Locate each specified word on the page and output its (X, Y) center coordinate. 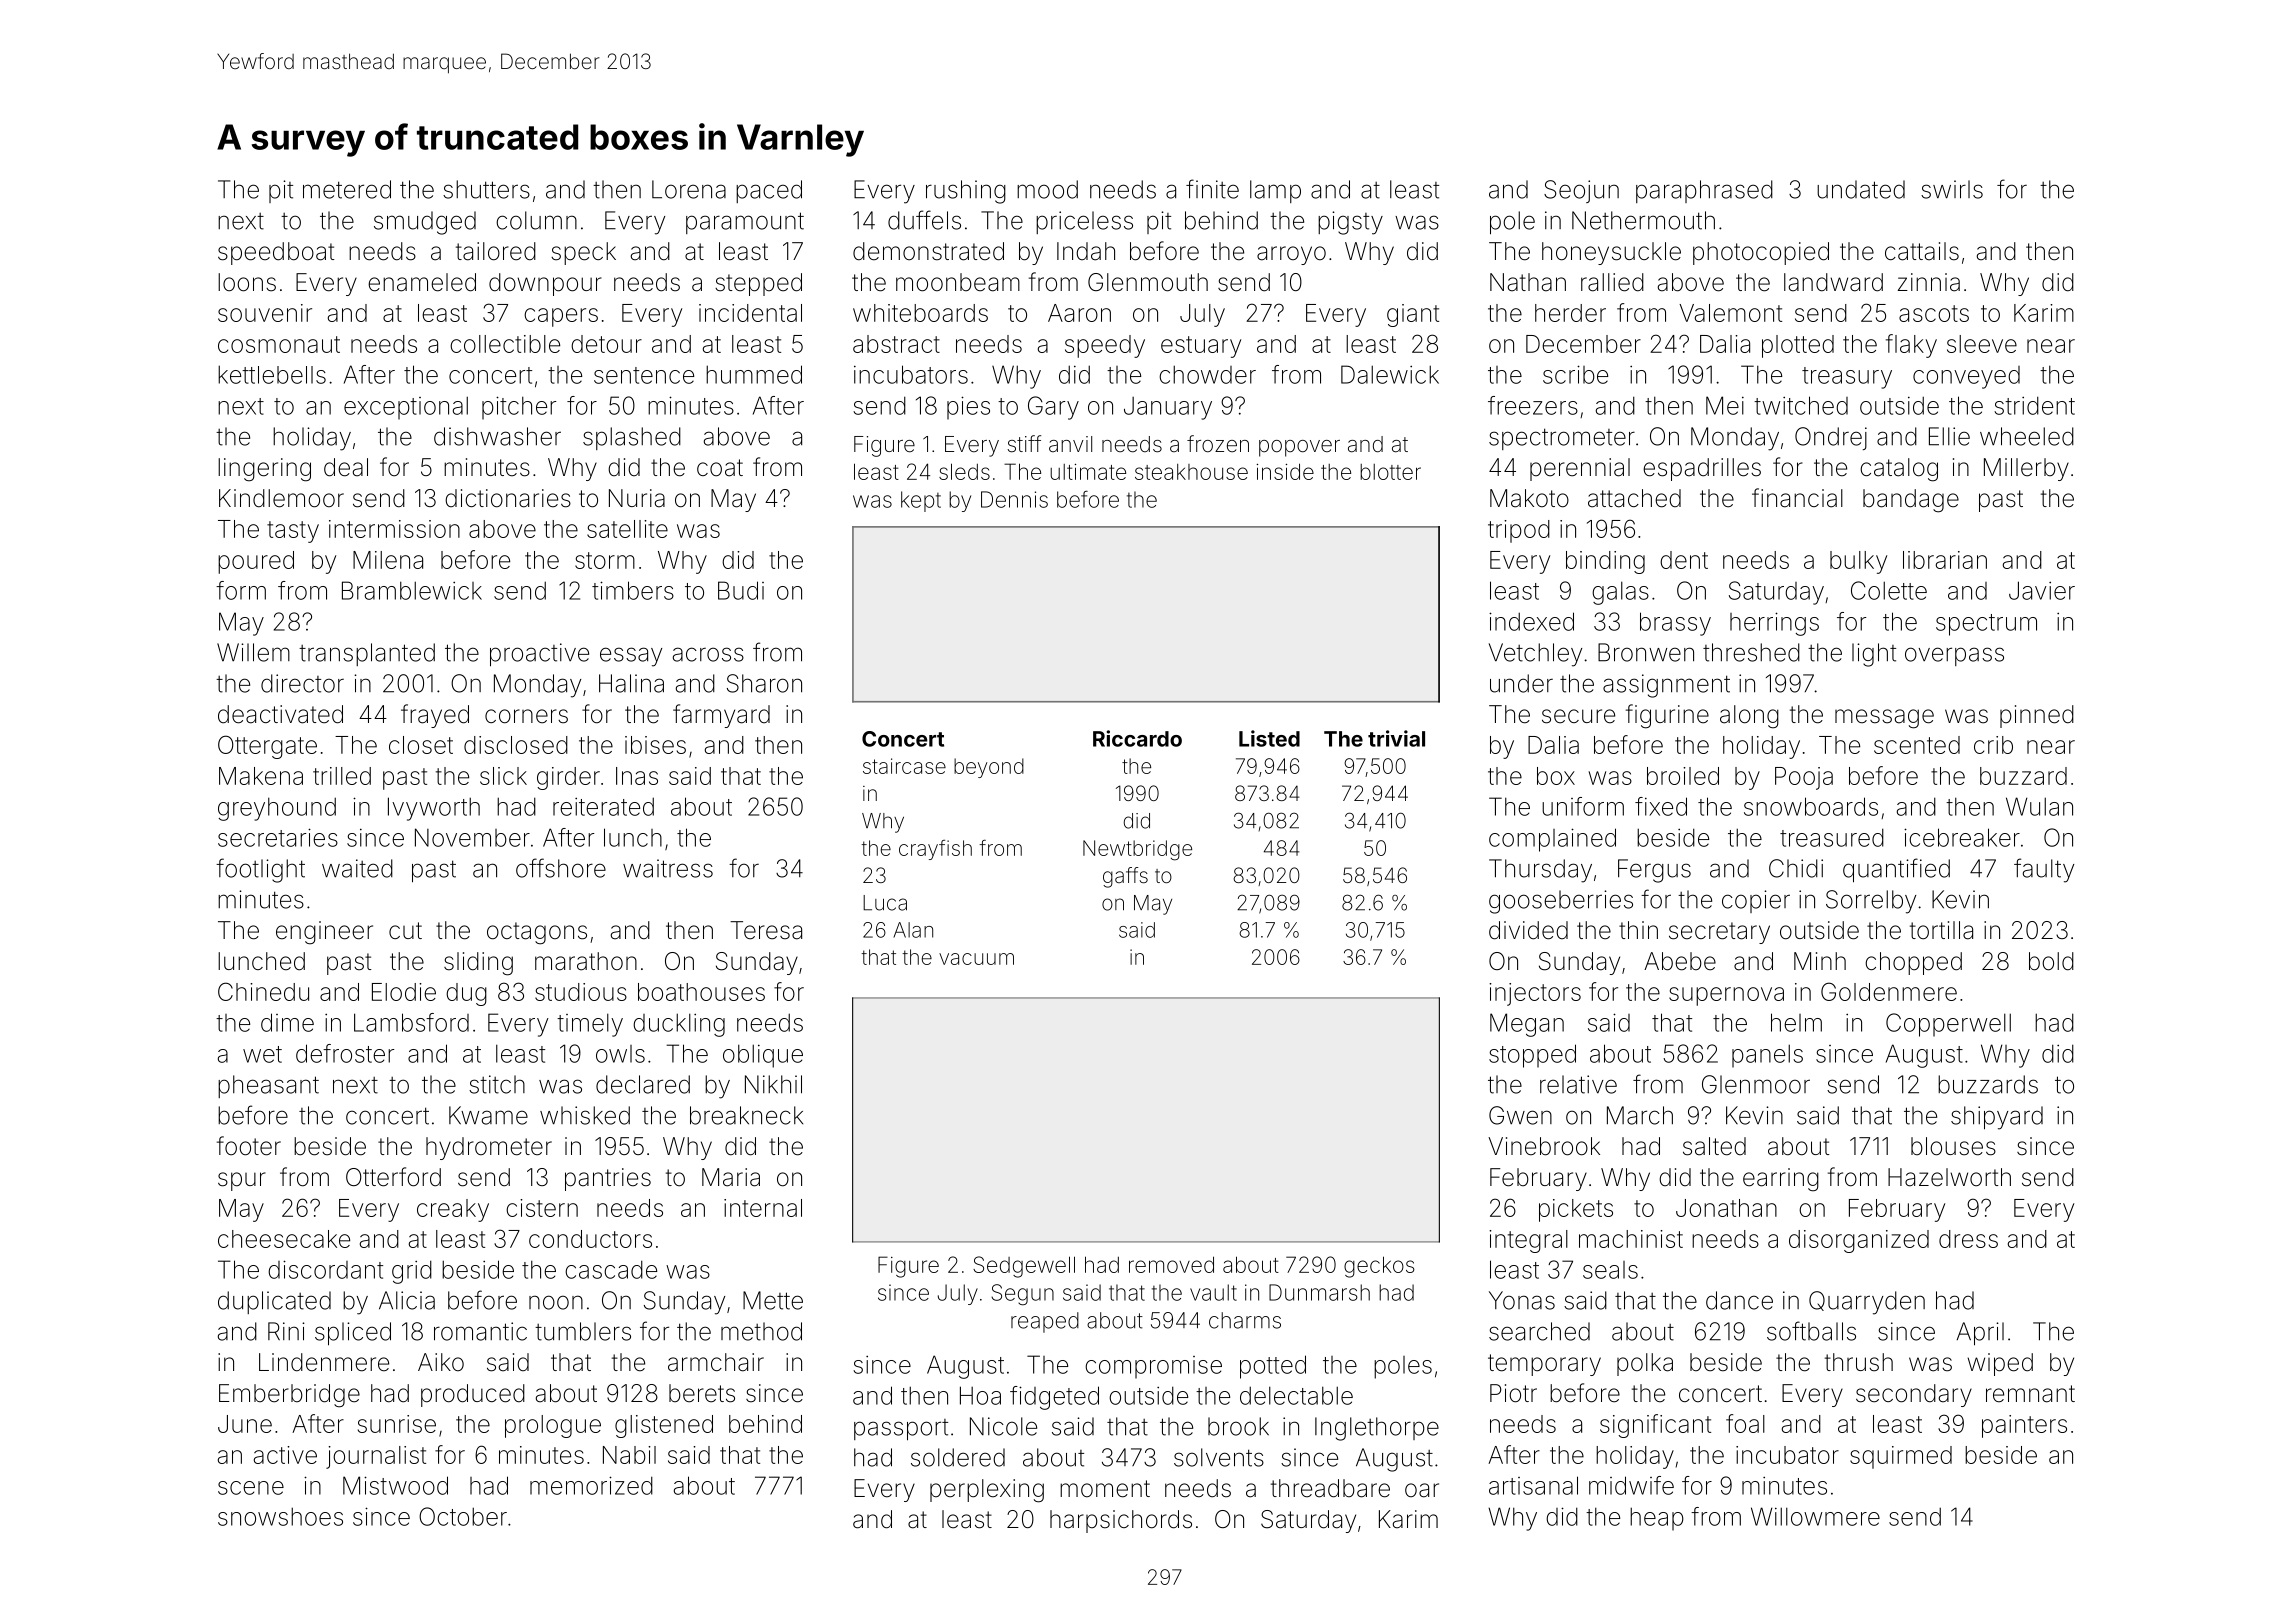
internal (763, 1208)
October (463, 1516)
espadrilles (1702, 469)
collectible (505, 344)
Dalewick (1390, 374)
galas (1620, 593)
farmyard (721, 716)
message (1884, 719)
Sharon (764, 683)
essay (631, 657)
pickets (1576, 1210)
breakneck (746, 1115)
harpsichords (1121, 1521)
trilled (342, 776)
